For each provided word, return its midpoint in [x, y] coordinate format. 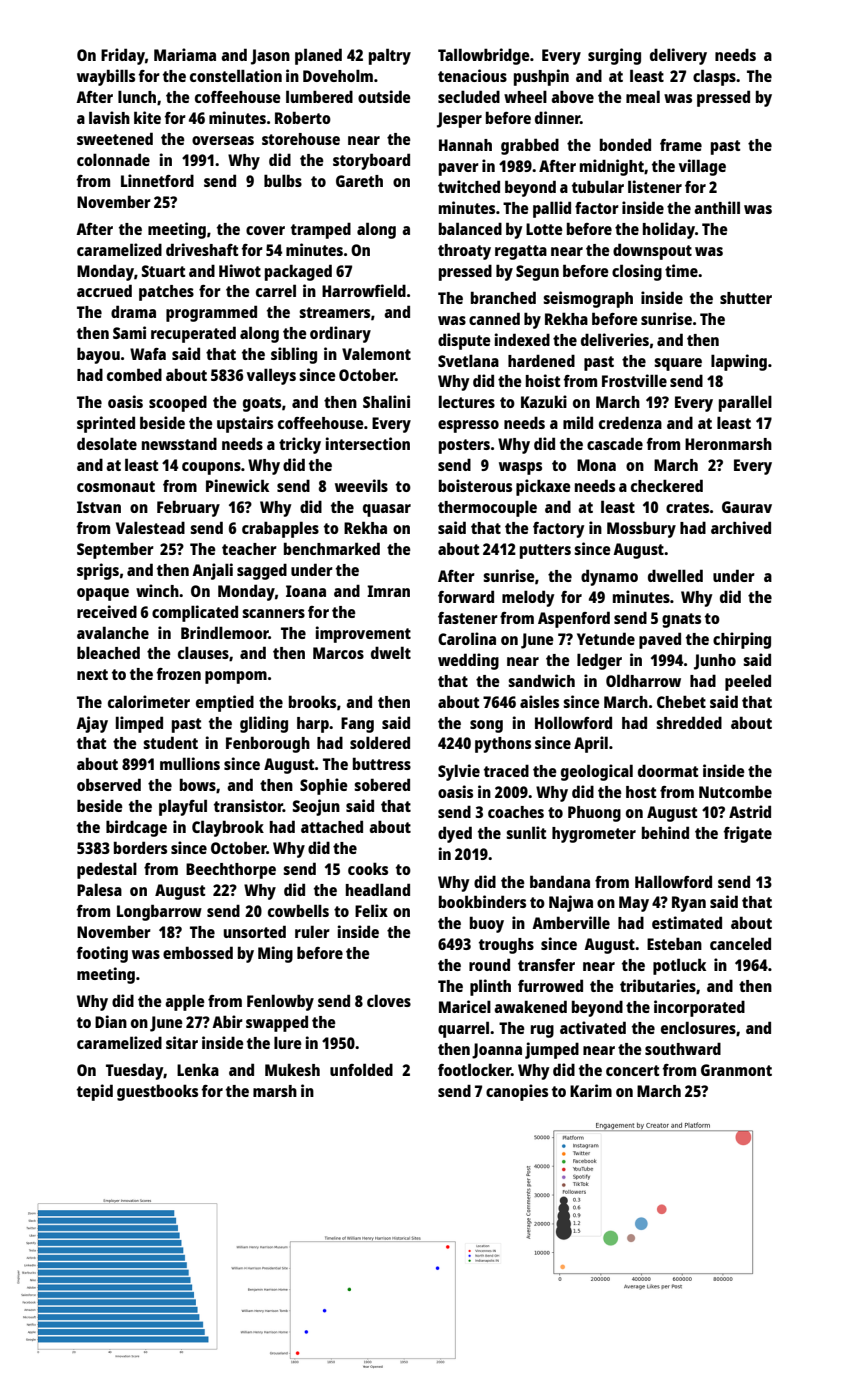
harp [313, 725]
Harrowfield [364, 290]
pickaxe [543, 487]
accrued [104, 290]
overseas [223, 140]
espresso [468, 426]
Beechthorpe [231, 871]
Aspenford [574, 619]
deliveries [615, 339]
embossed [198, 952]
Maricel [465, 1006]
